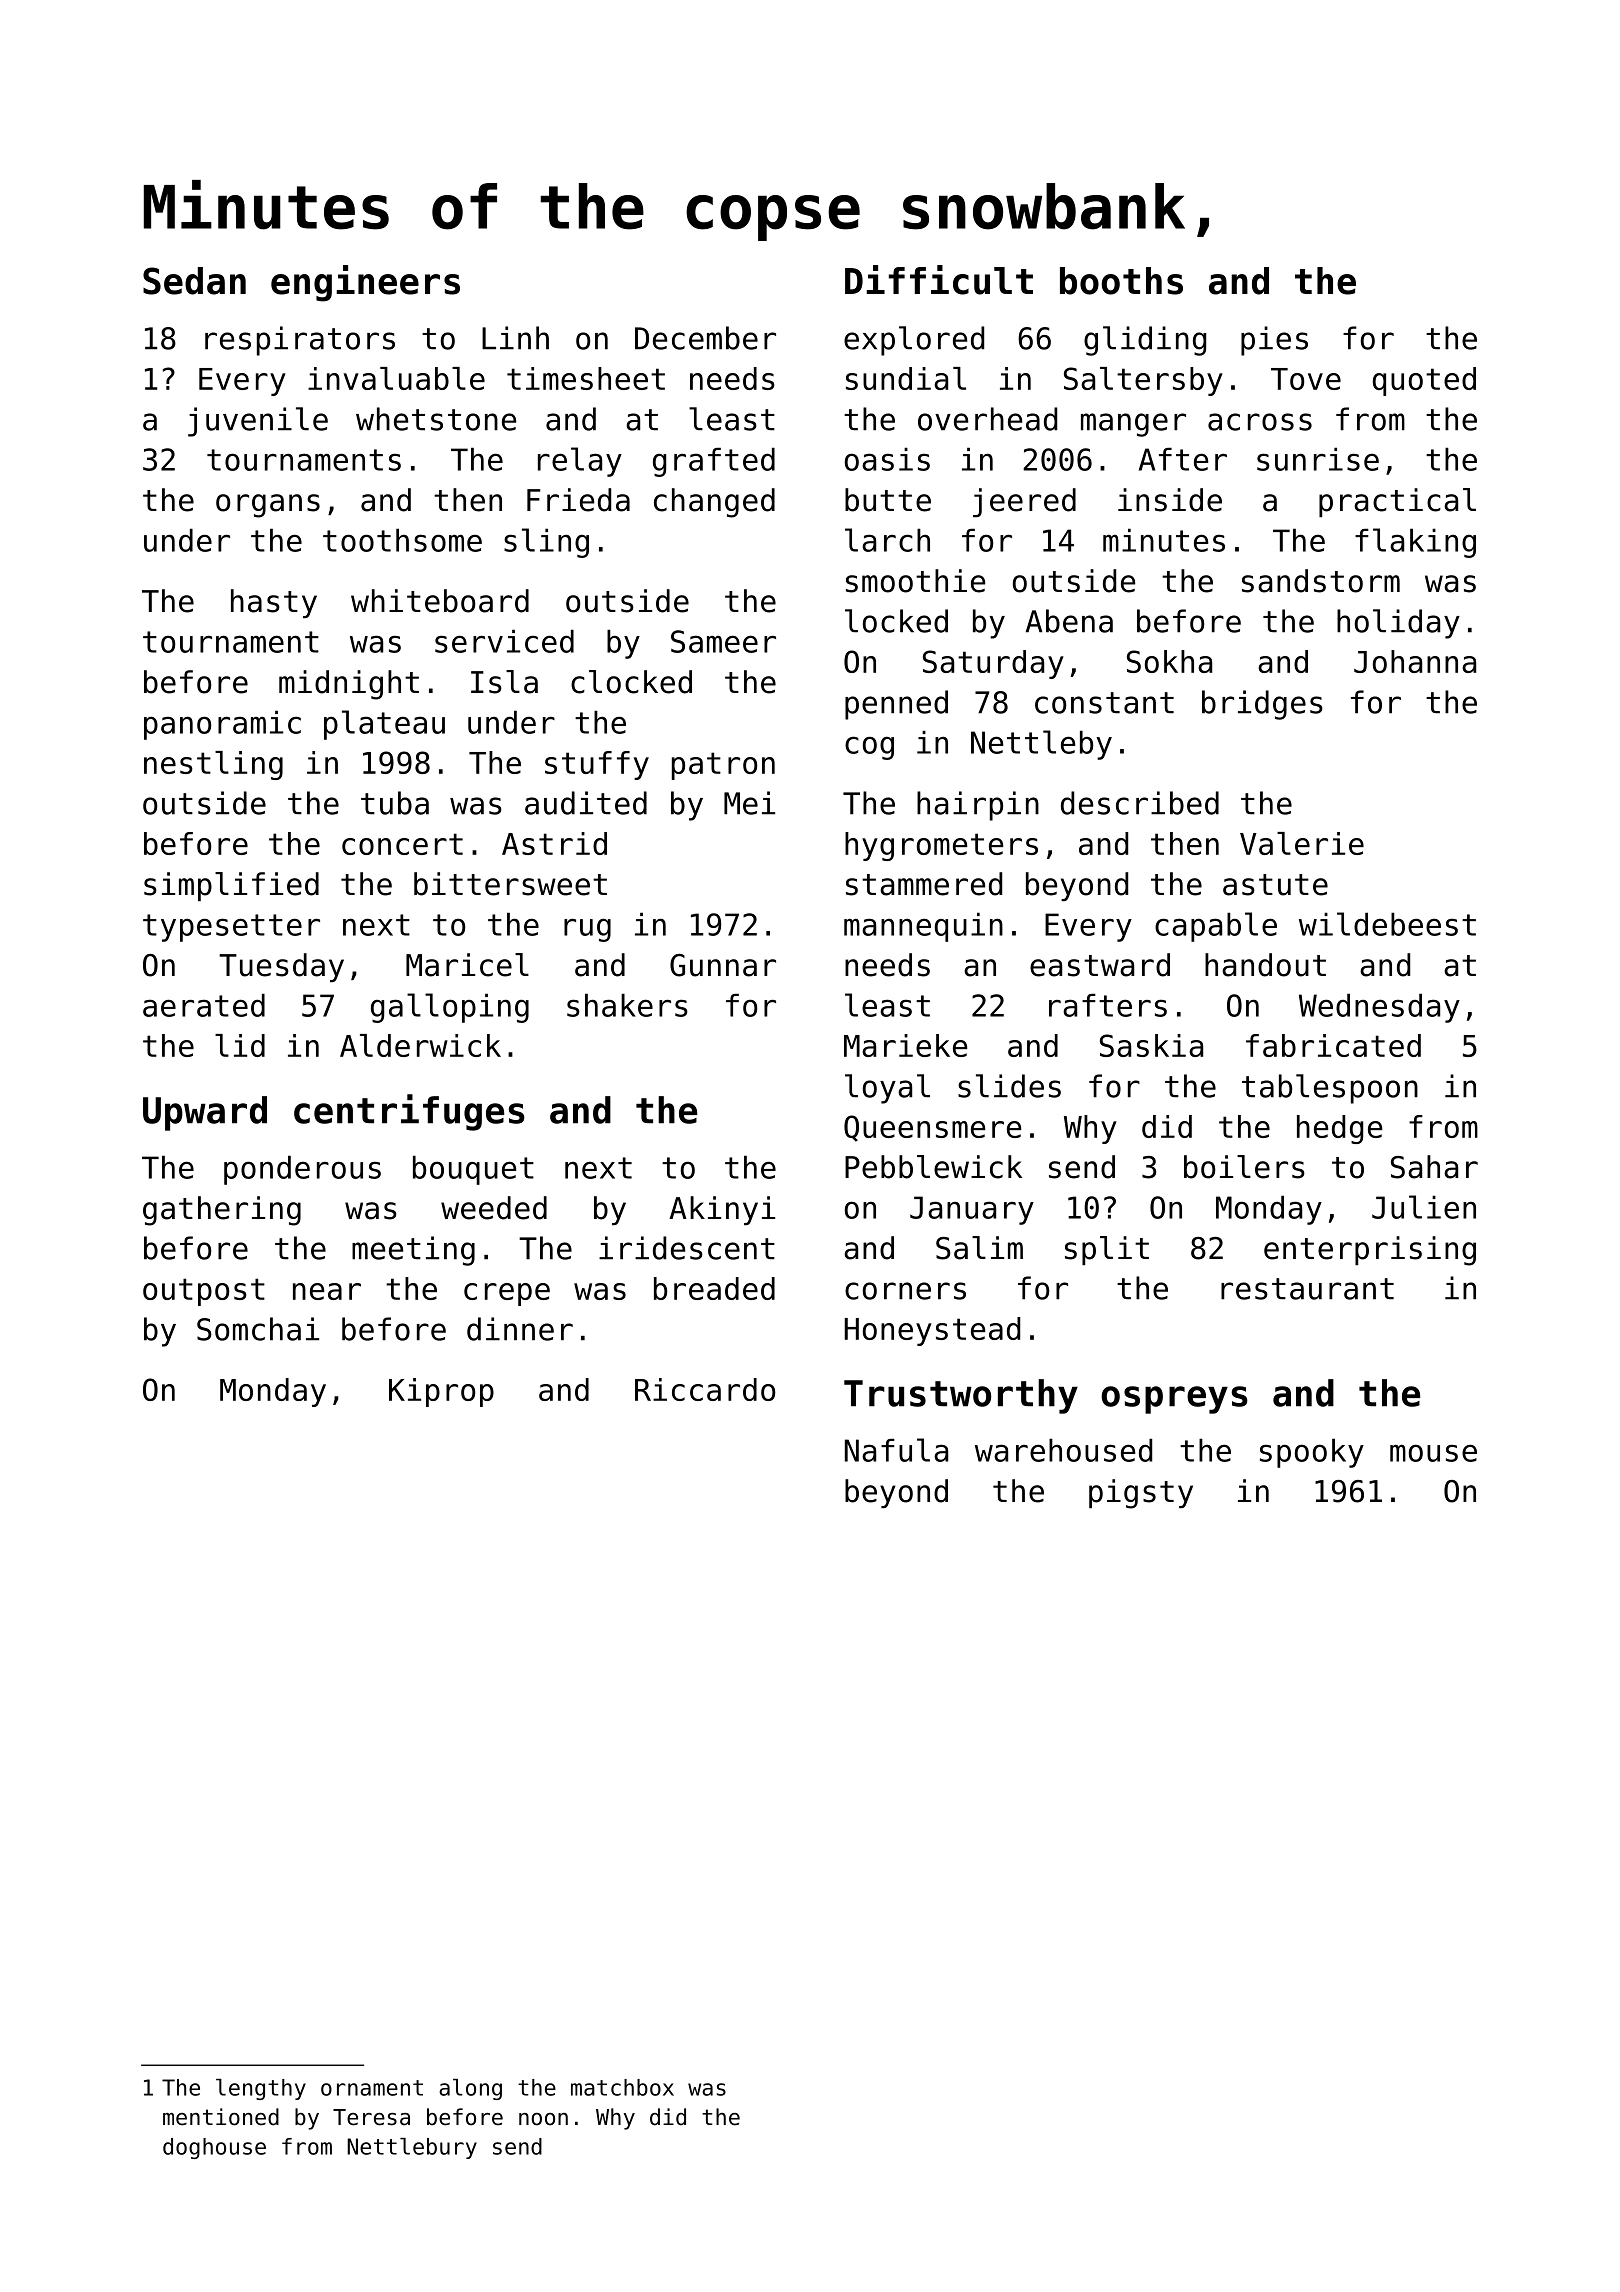 The image size is (1620, 2292). Describe the element at coordinates (687, 1248) in the page. I see `iridescent` at that location.
